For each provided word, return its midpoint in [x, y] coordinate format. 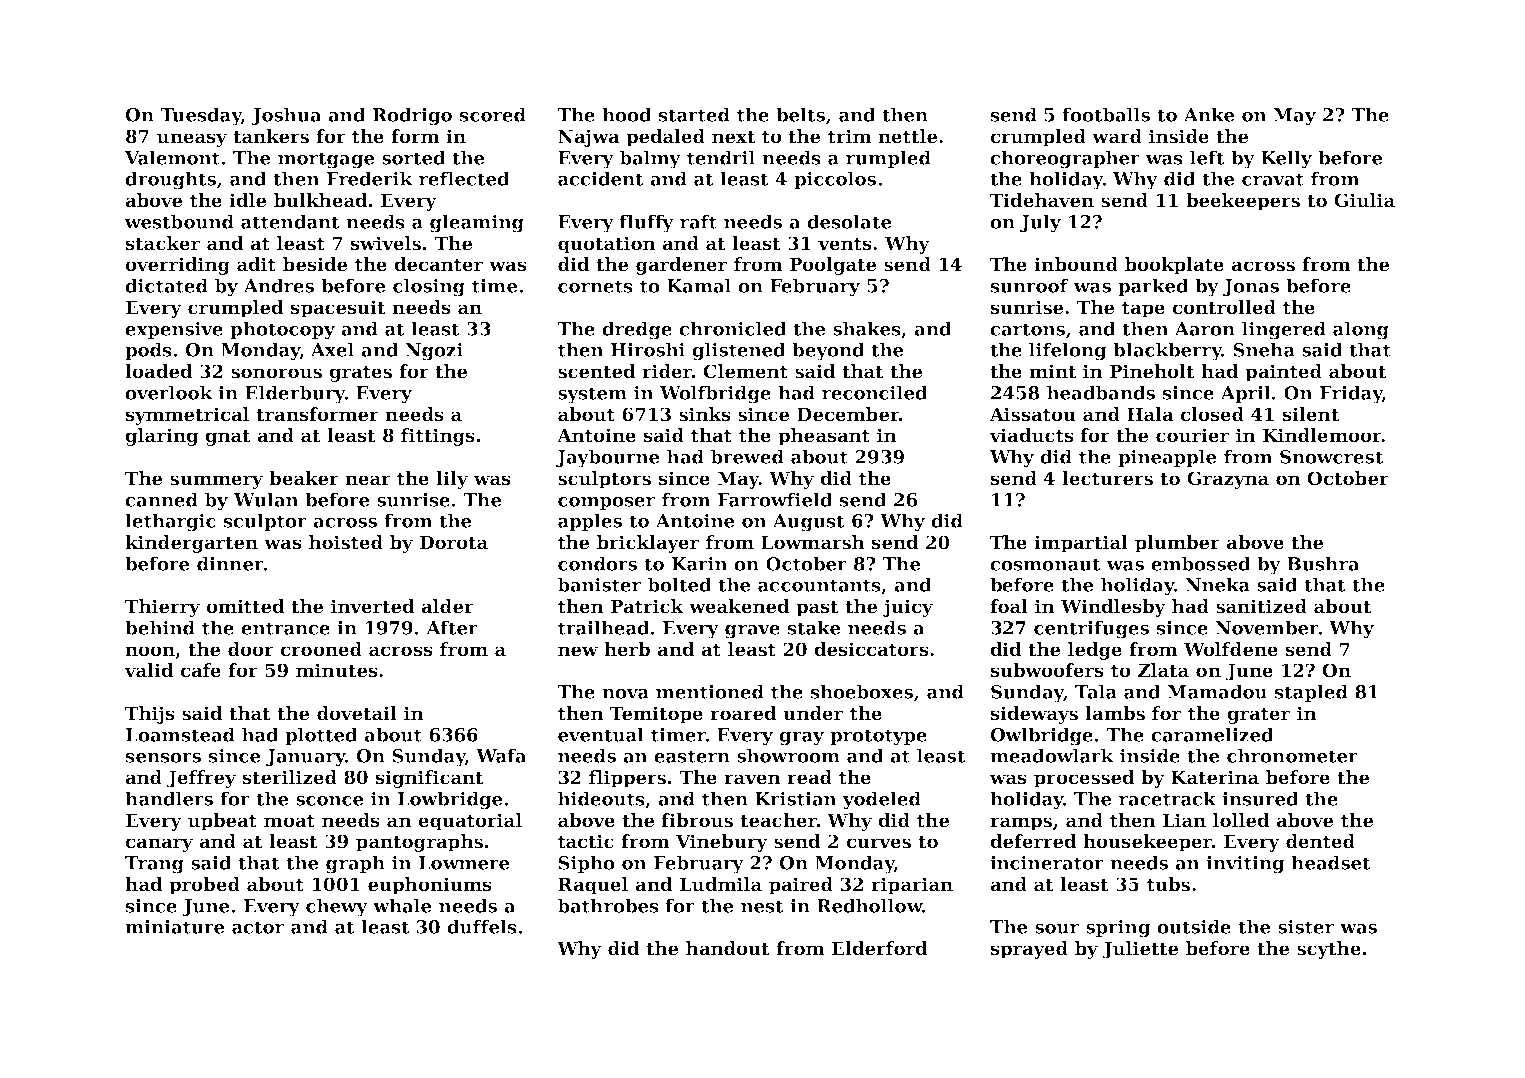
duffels [482, 926]
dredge [637, 330]
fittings [438, 437]
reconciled [874, 392]
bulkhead [320, 200]
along [1361, 330]
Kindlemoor [1322, 435]
